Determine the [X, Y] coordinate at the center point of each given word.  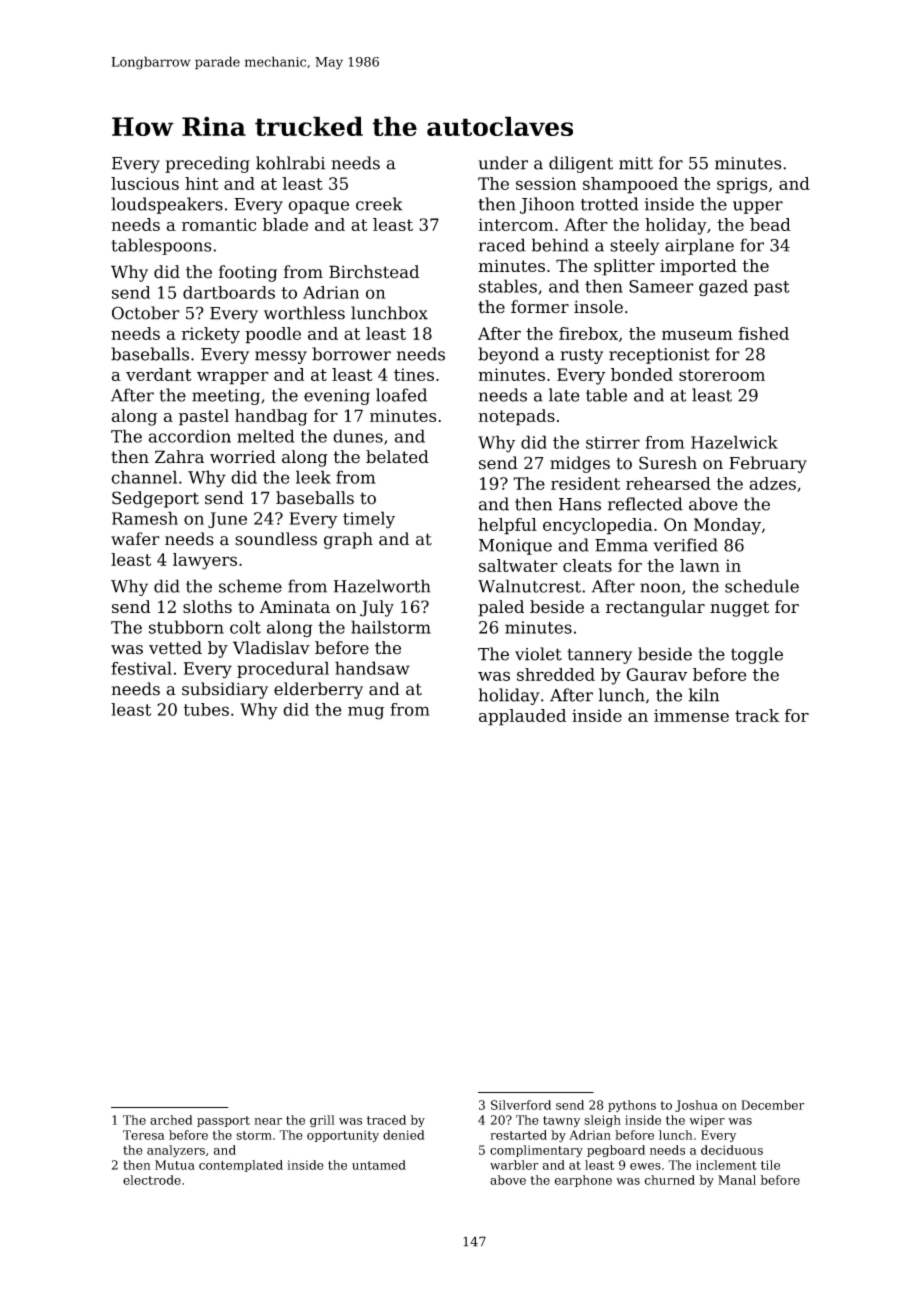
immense [691, 715]
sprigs [742, 185]
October [146, 313]
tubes [206, 709]
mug [366, 713]
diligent [581, 164]
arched [171, 1120]
